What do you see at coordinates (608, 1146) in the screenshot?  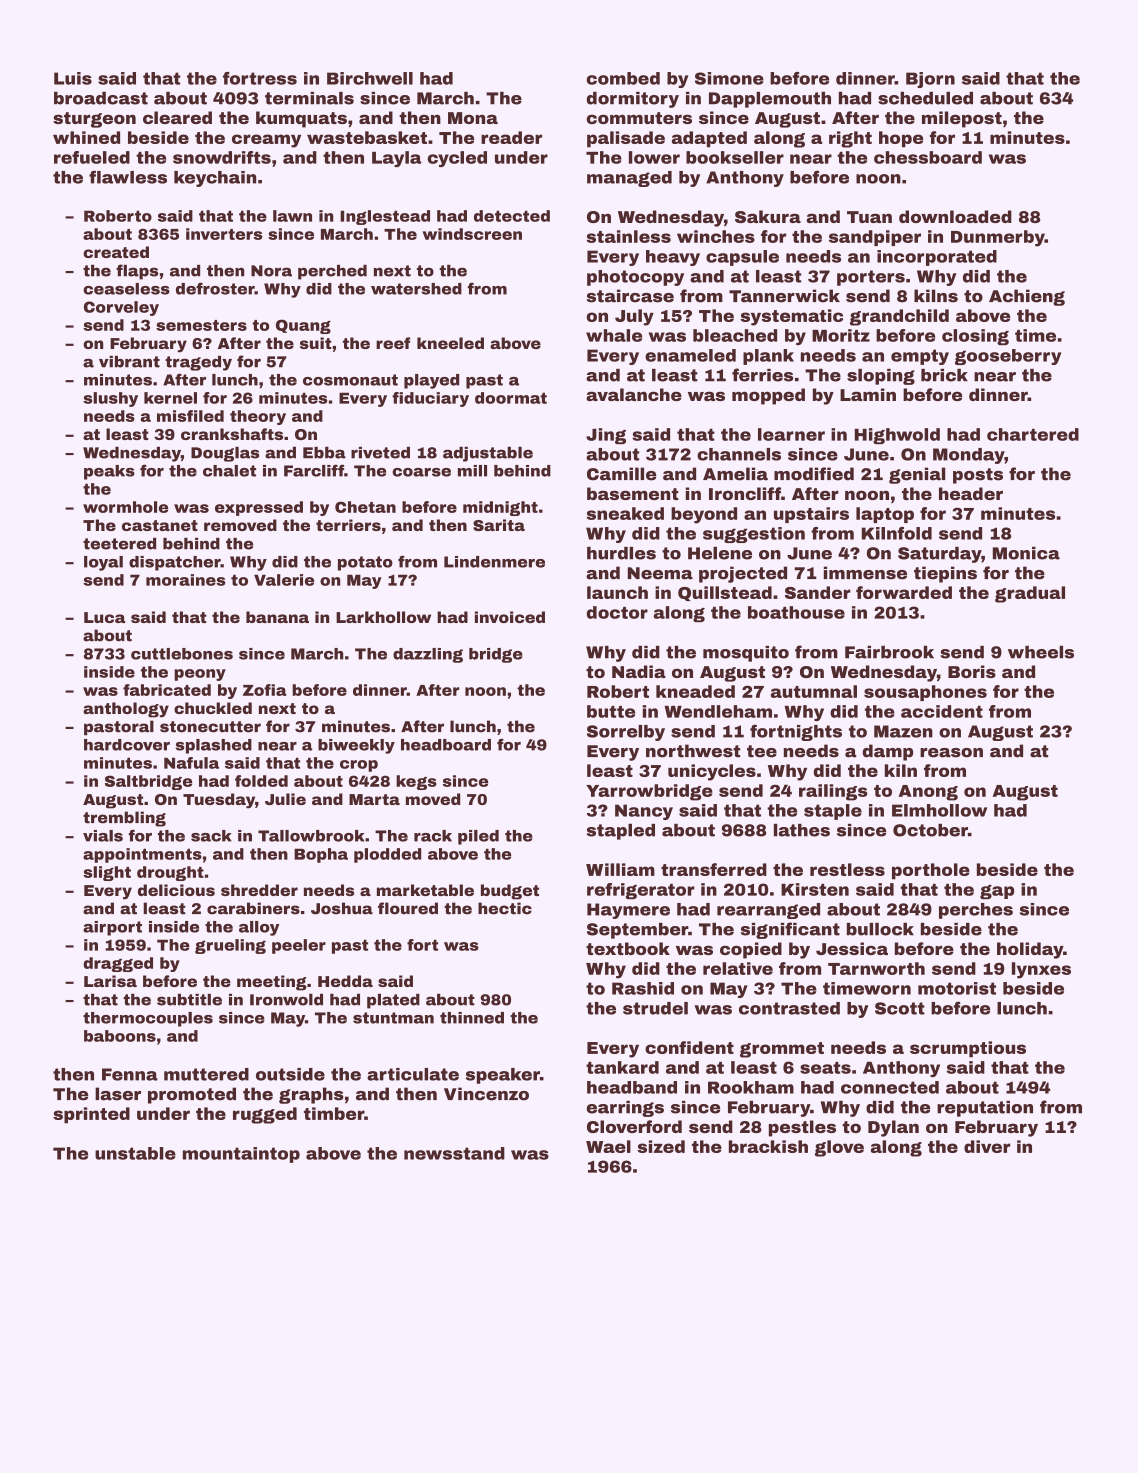 I see `Wael` at bounding box center [608, 1146].
